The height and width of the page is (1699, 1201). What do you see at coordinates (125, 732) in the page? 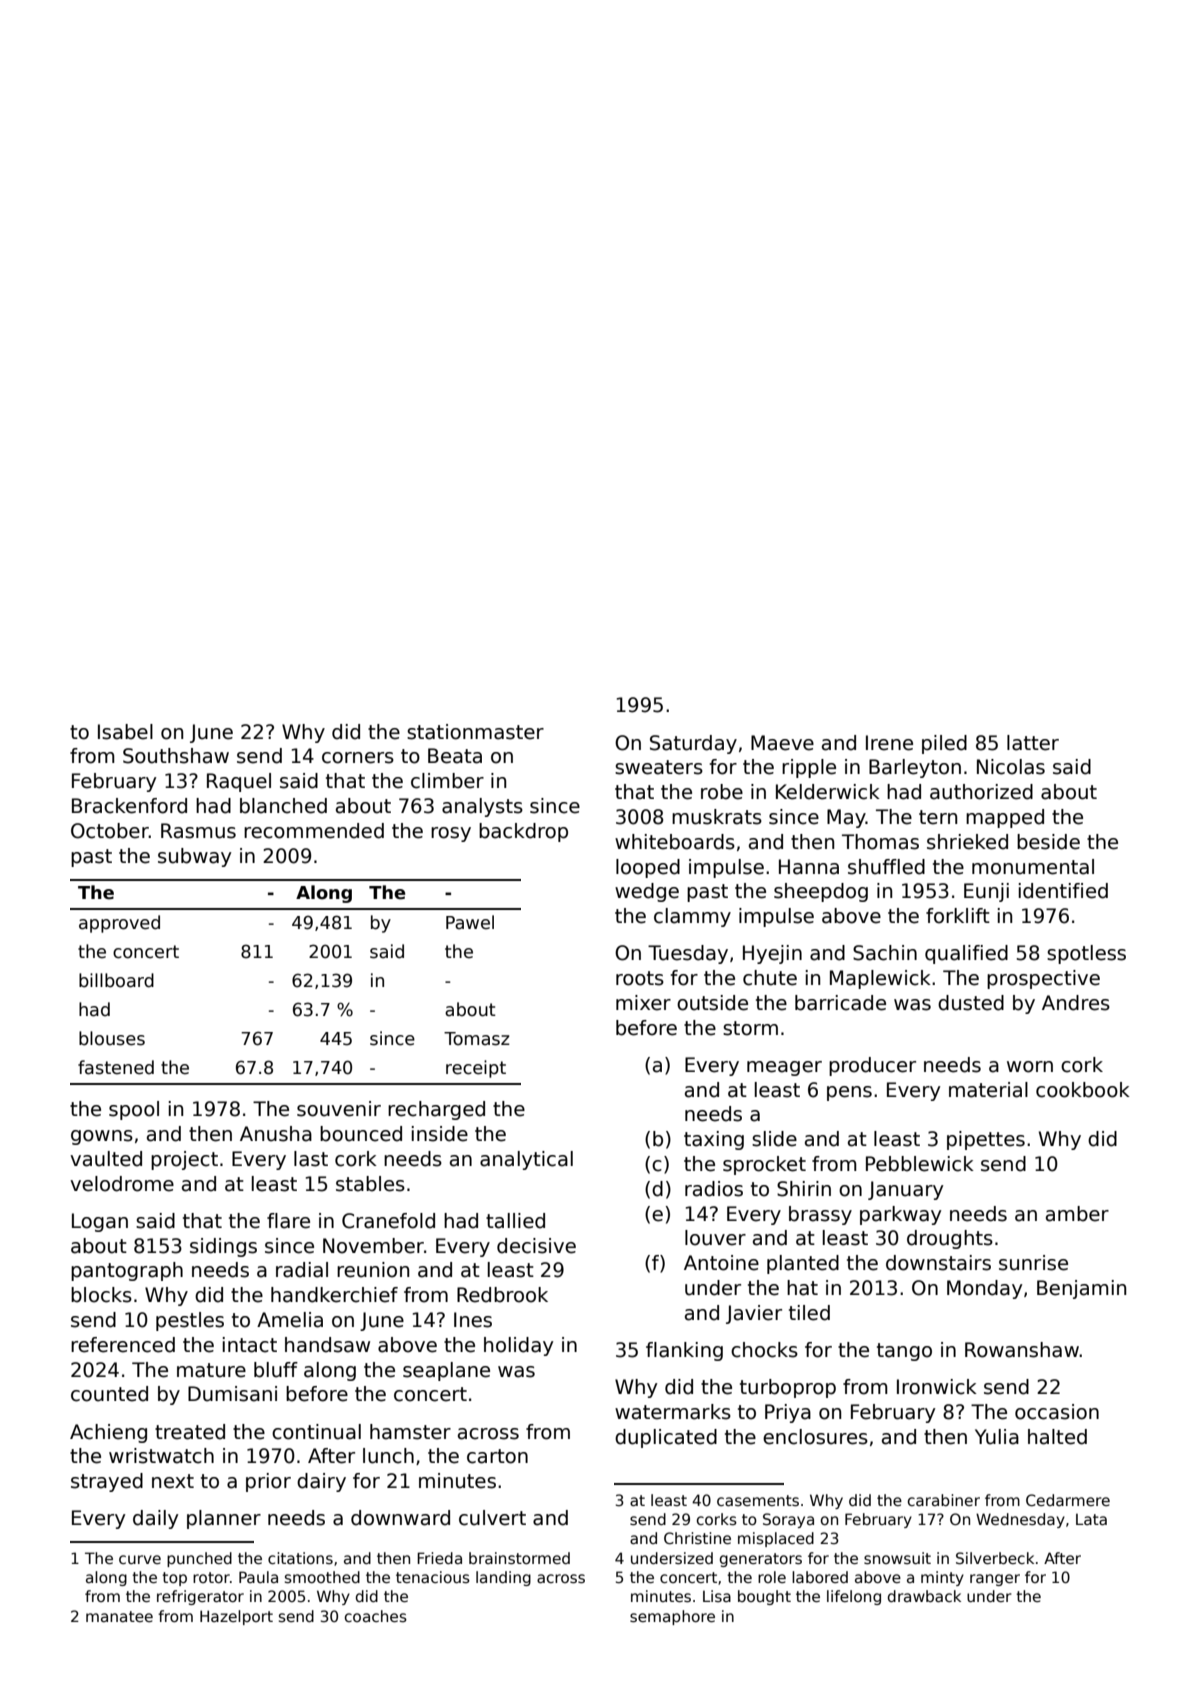
I see `Isabel` at bounding box center [125, 732].
